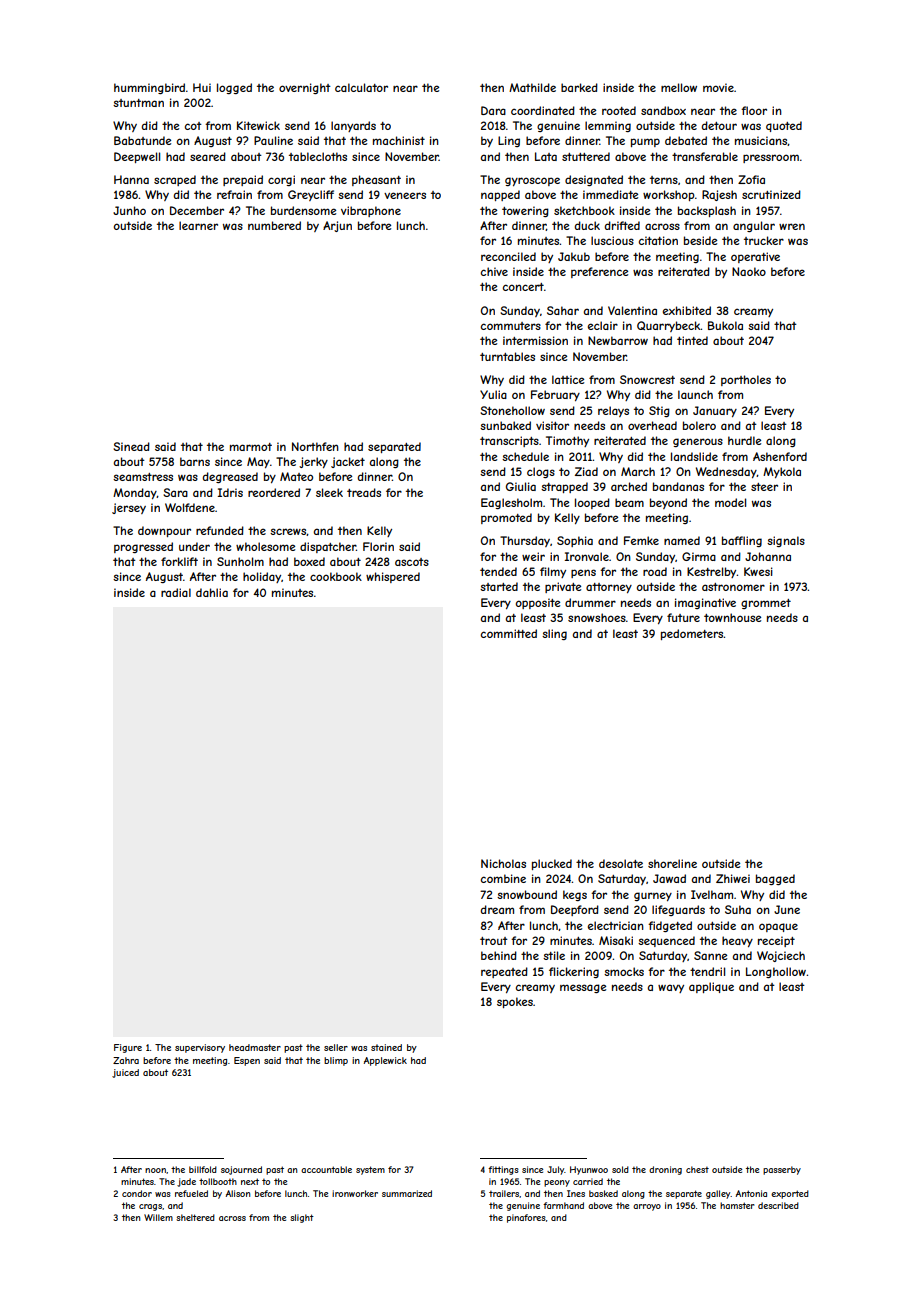  Describe the element at coordinates (494, 941) in the screenshot. I see `trout` at that location.
